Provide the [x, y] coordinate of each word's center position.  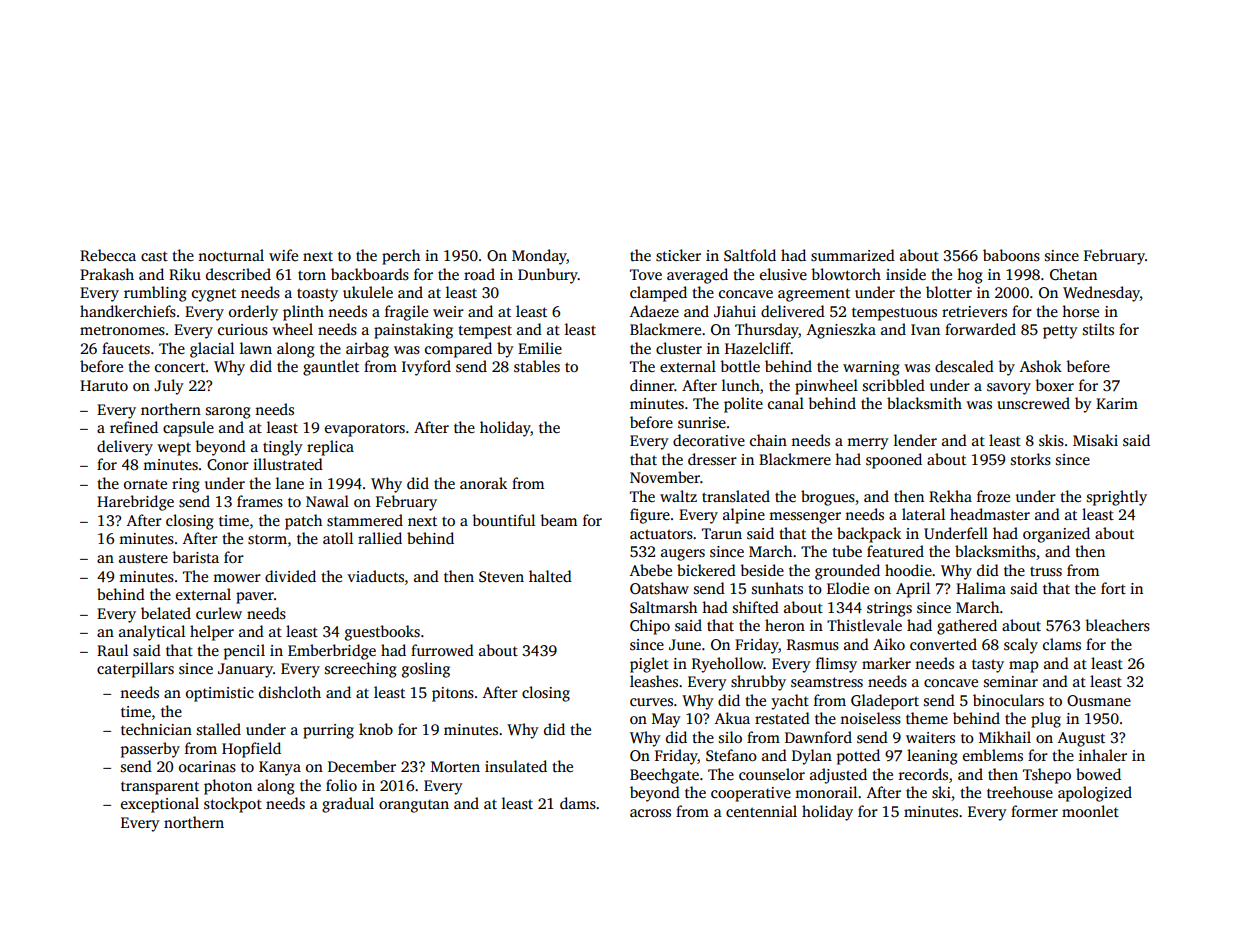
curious [243, 330]
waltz [678, 496]
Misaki [1095, 440]
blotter [949, 292]
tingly [283, 448]
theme [927, 718]
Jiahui [735, 311]
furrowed [442, 650]
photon [228, 787]
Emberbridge [332, 652]
